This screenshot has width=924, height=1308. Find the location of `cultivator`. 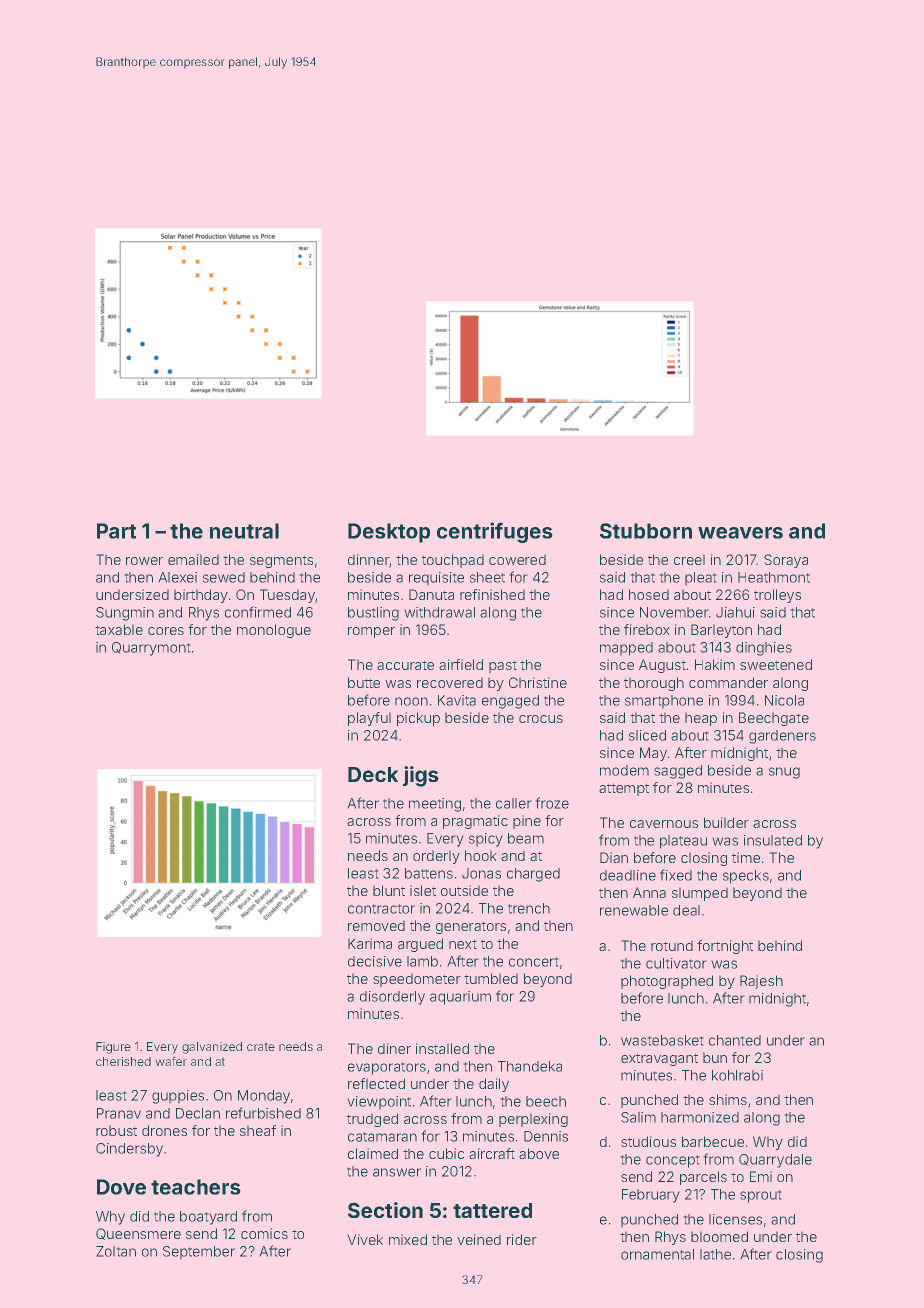

cultivator is located at coordinates (676, 963).
